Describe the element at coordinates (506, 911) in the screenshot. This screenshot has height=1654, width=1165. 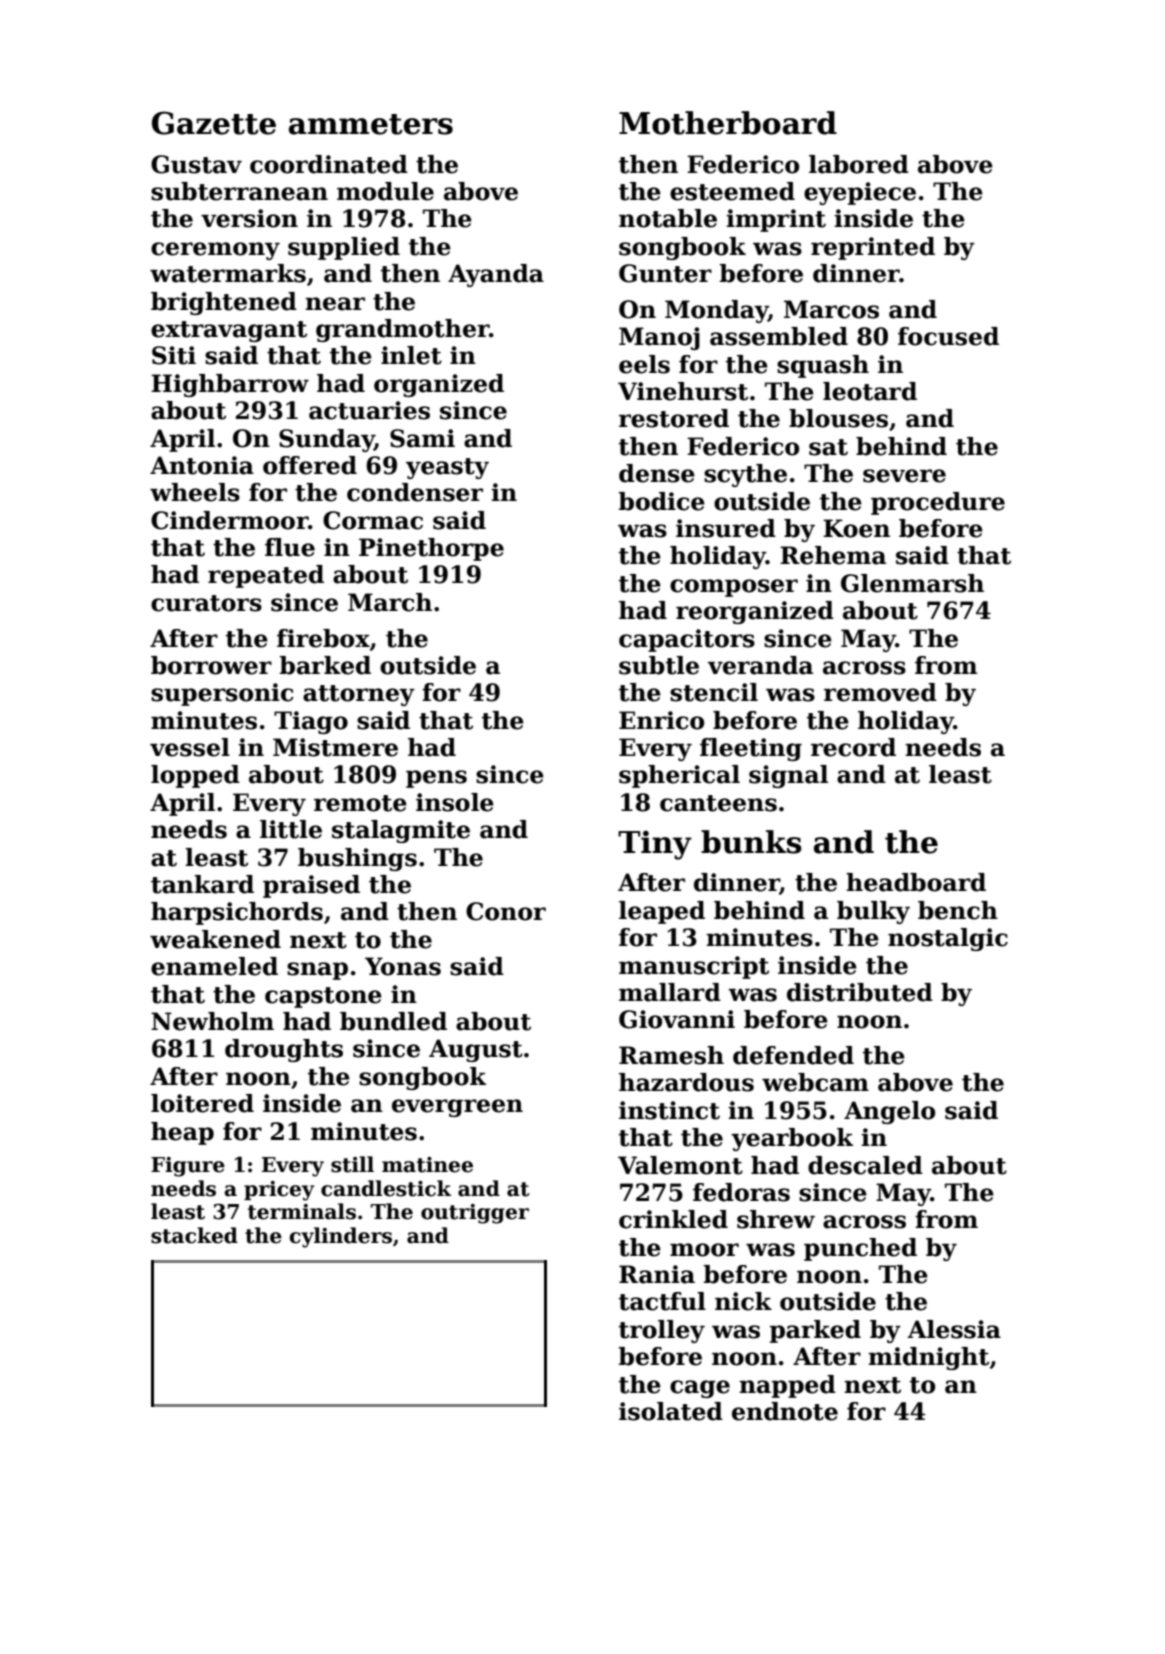
I see `Conor` at that location.
